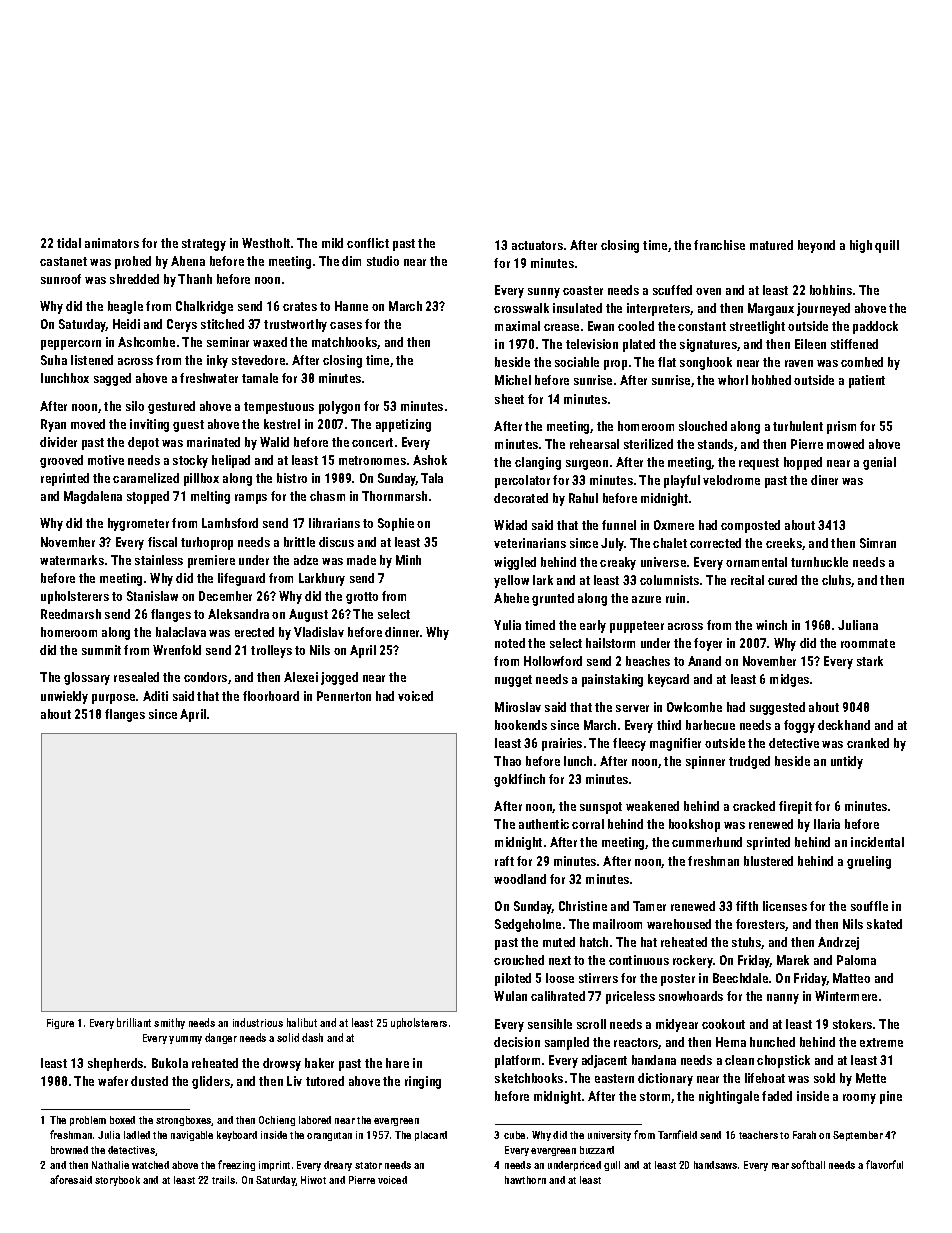 This screenshot has height=1233, width=952. I want to click on unwieldy, so click(64, 697).
